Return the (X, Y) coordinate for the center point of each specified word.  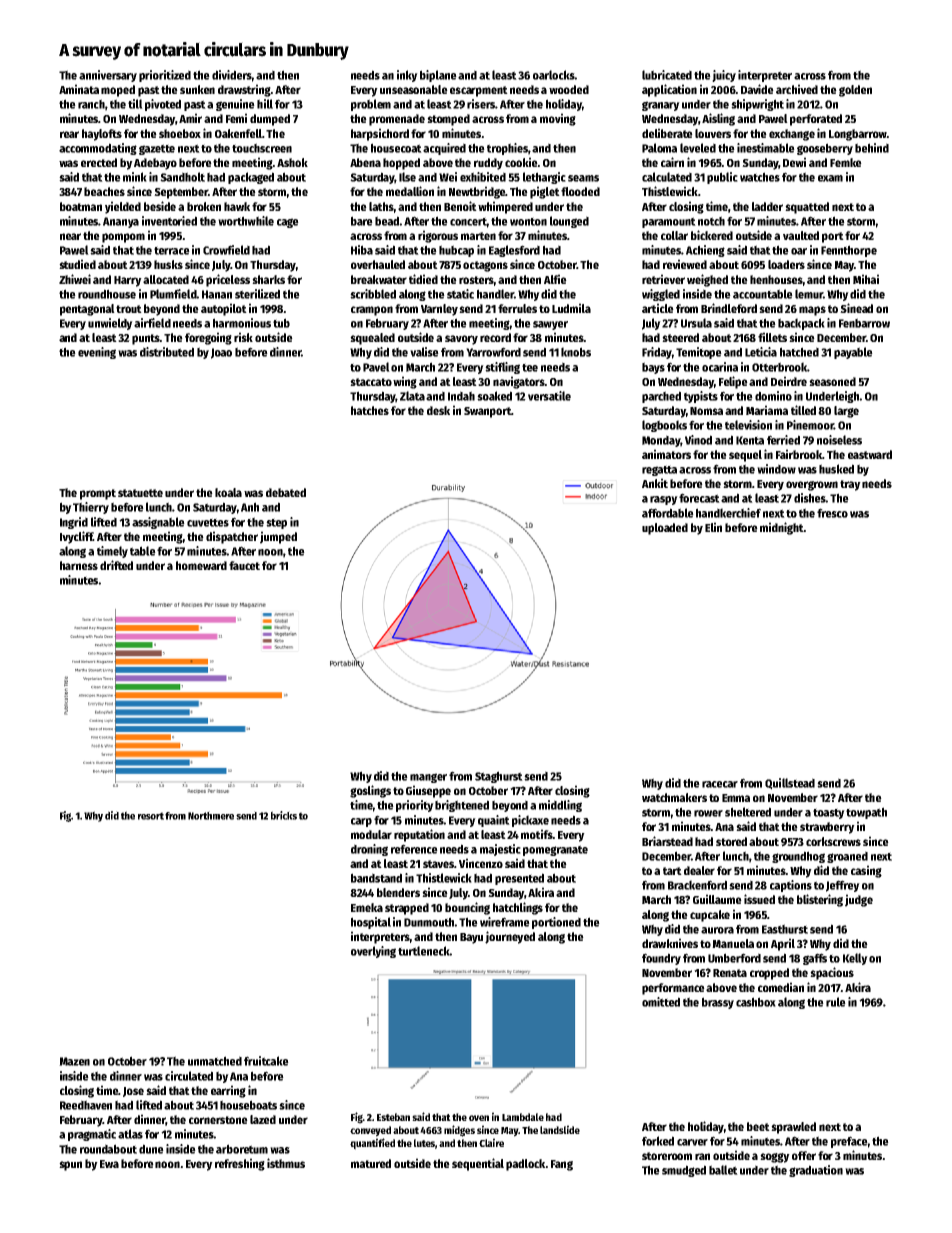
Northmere (211, 815)
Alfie (555, 279)
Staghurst (499, 777)
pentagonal (87, 310)
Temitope (699, 353)
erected (99, 162)
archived (797, 89)
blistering (820, 900)
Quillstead (790, 784)
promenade (397, 120)
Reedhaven (86, 1105)
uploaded (665, 529)
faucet (244, 565)
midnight (781, 528)
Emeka (367, 907)
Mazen (74, 1061)
